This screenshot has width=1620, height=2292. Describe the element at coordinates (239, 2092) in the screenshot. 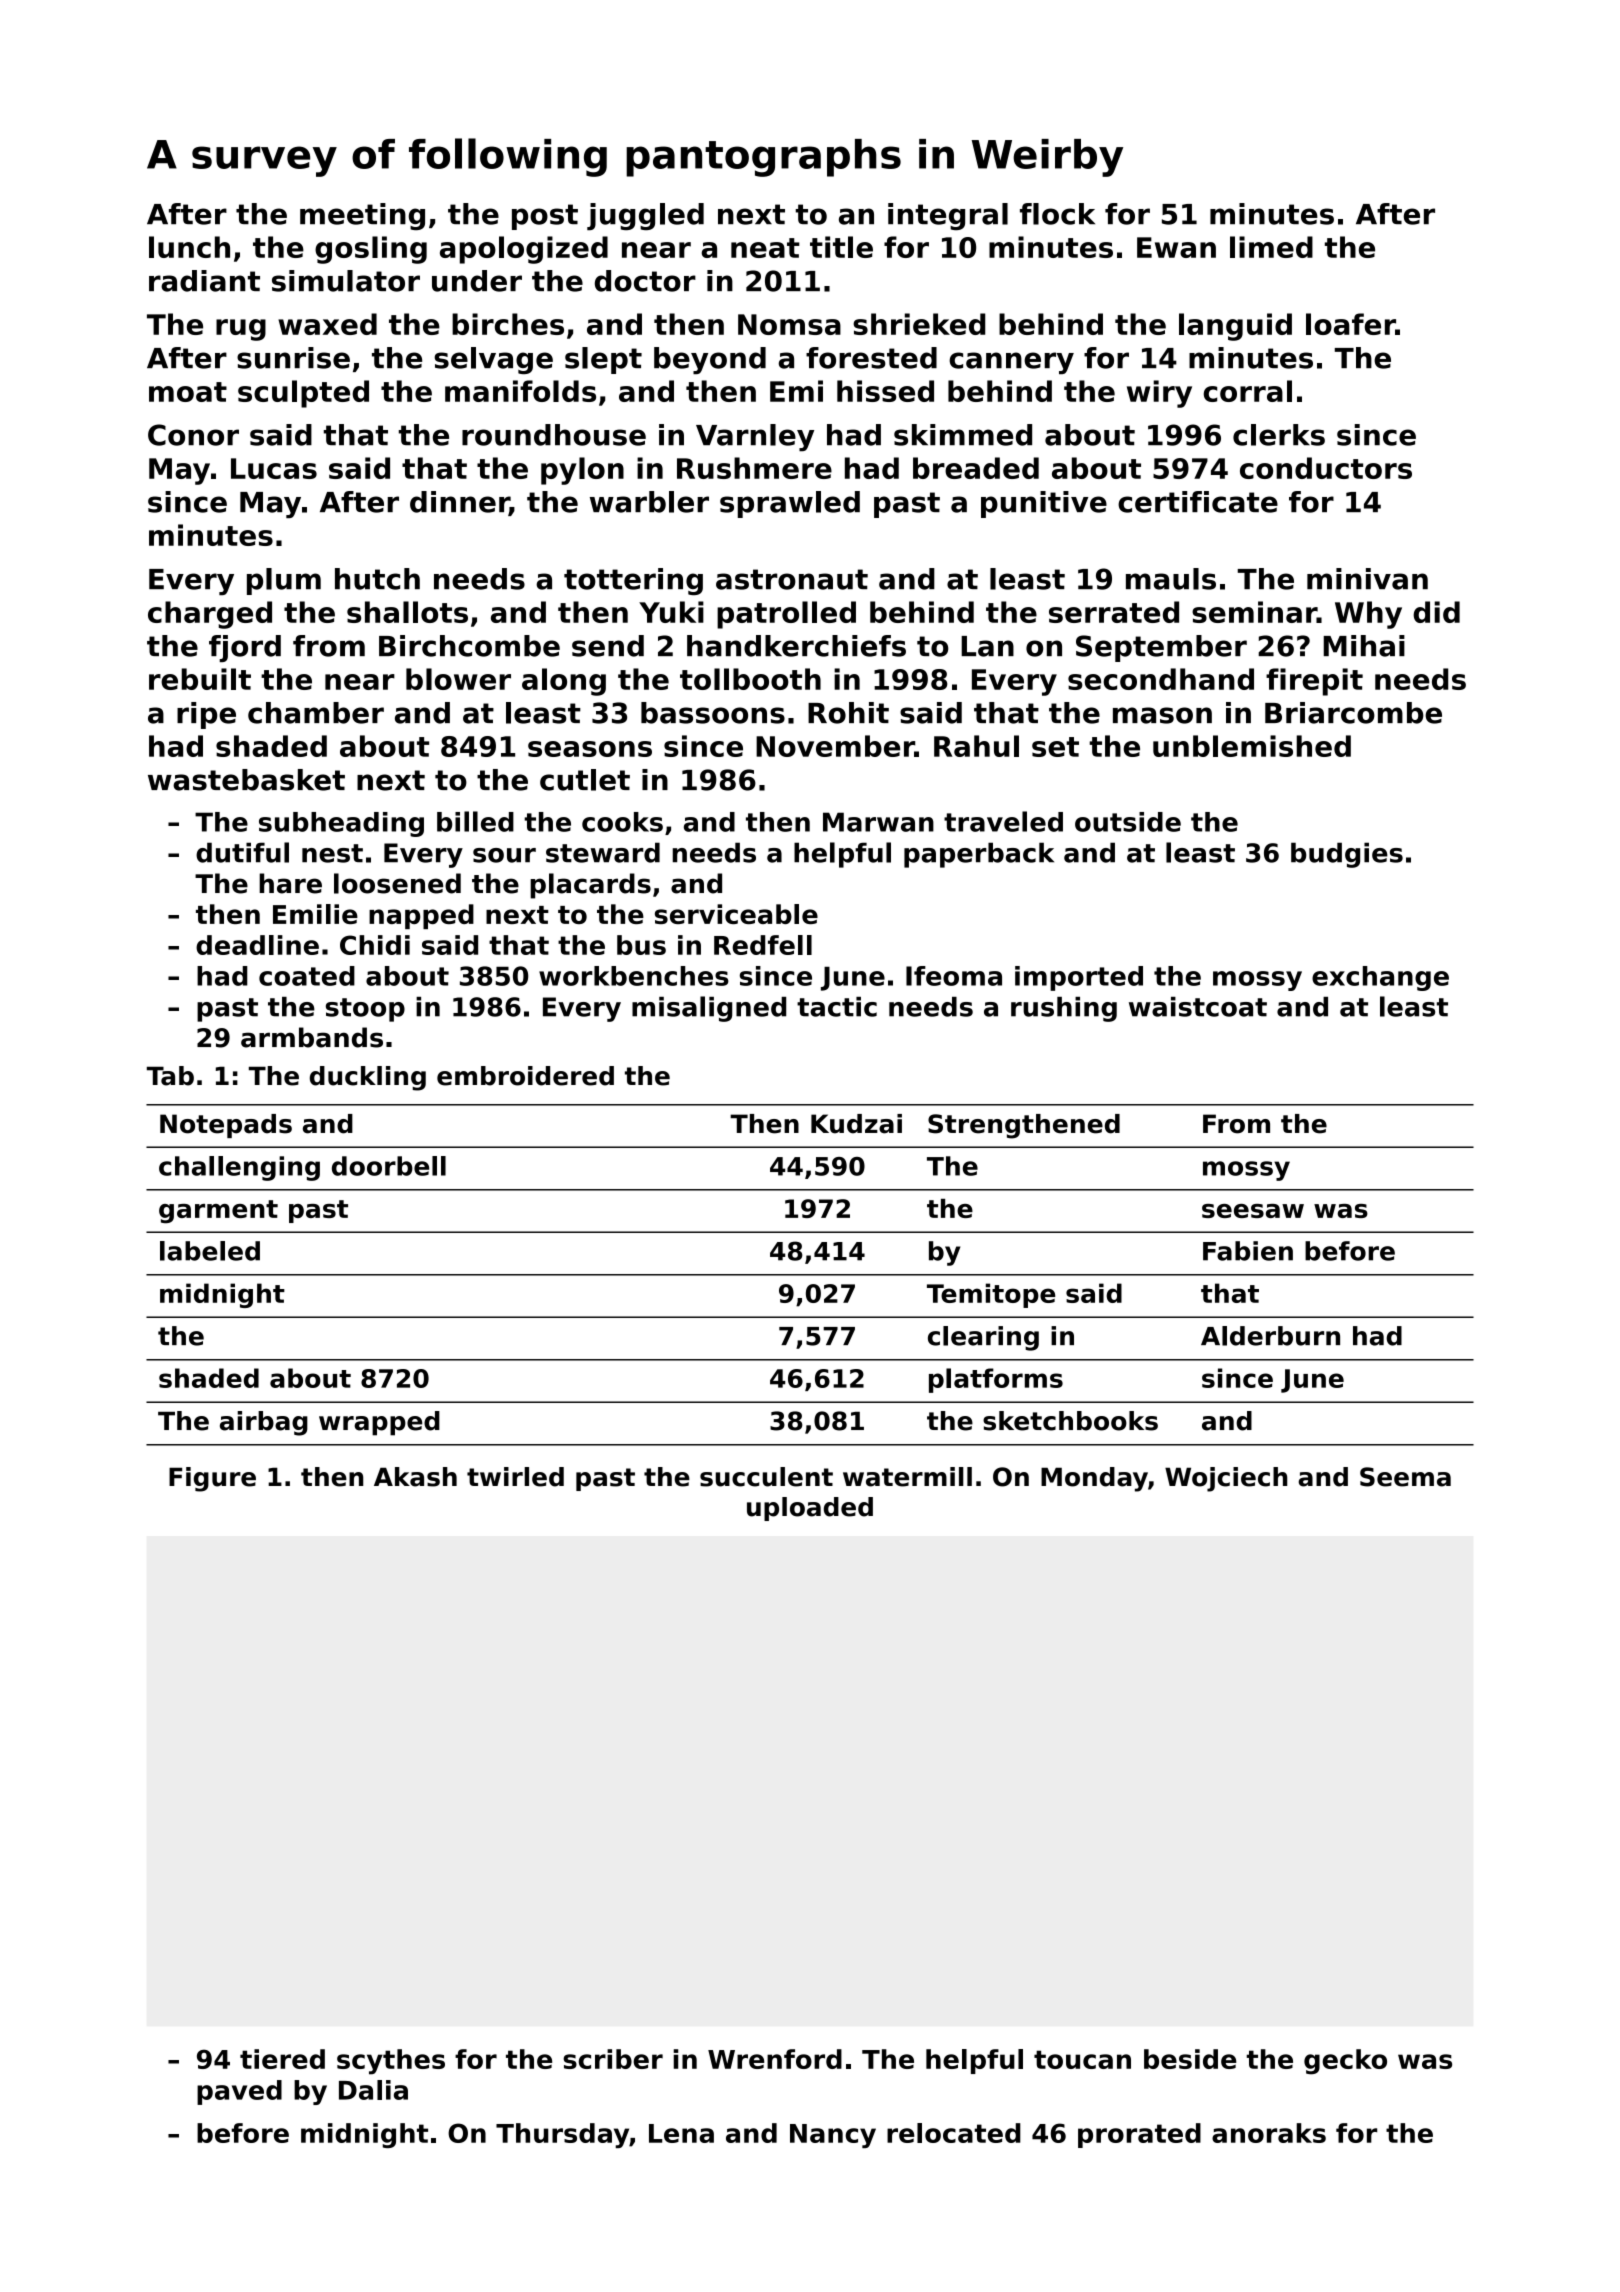

I see `paved` at that location.
